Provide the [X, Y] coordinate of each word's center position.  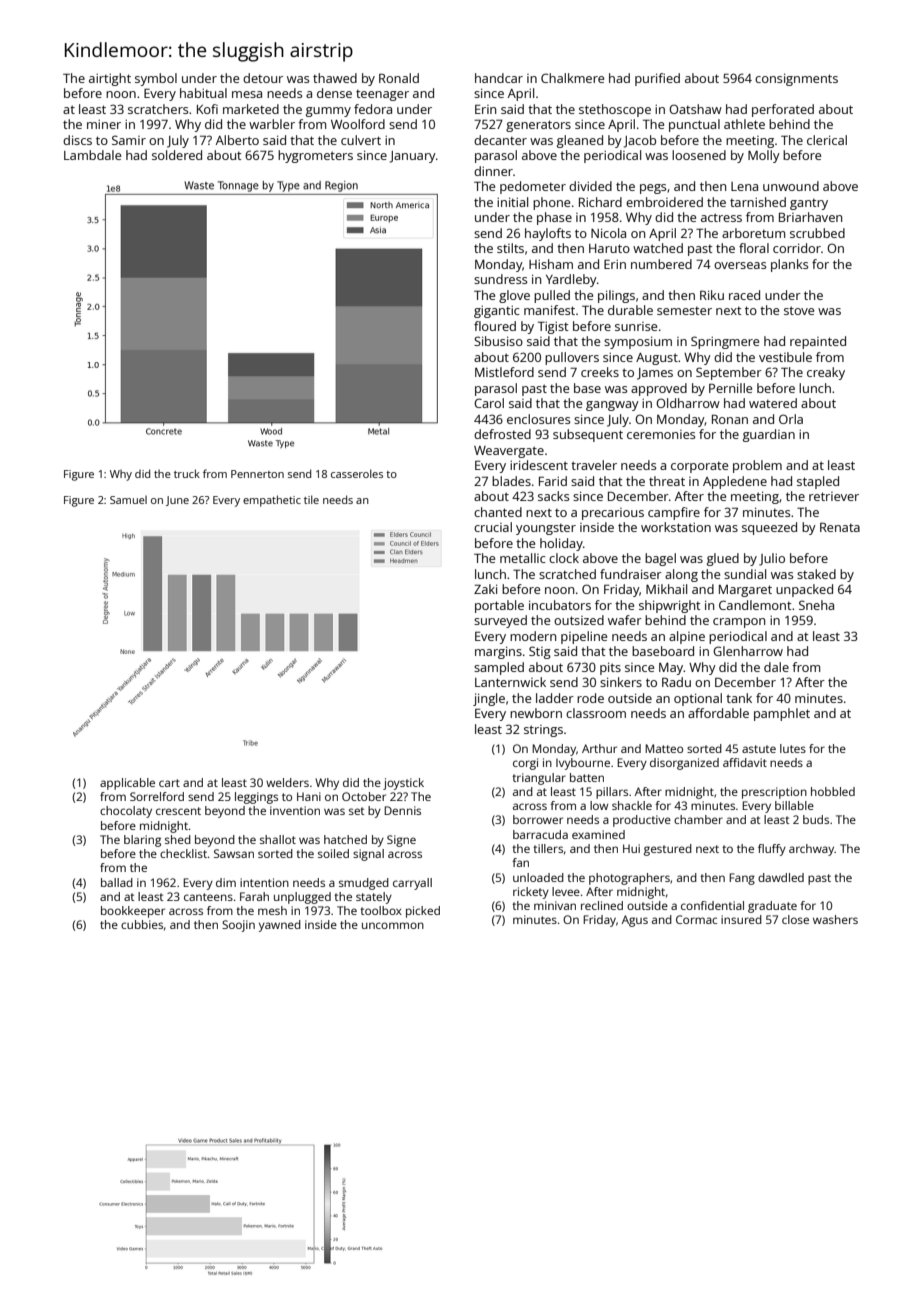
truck [187, 473]
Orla [791, 419]
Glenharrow [748, 651]
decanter [500, 140]
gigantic [497, 311]
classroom [596, 713]
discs [77, 140]
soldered [177, 155]
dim [226, 882]
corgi [525, 764]
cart [169, 783]
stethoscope [615, 110]
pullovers [572, 358]
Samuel [128, 500]
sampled [499, 668]
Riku [712, 295]
